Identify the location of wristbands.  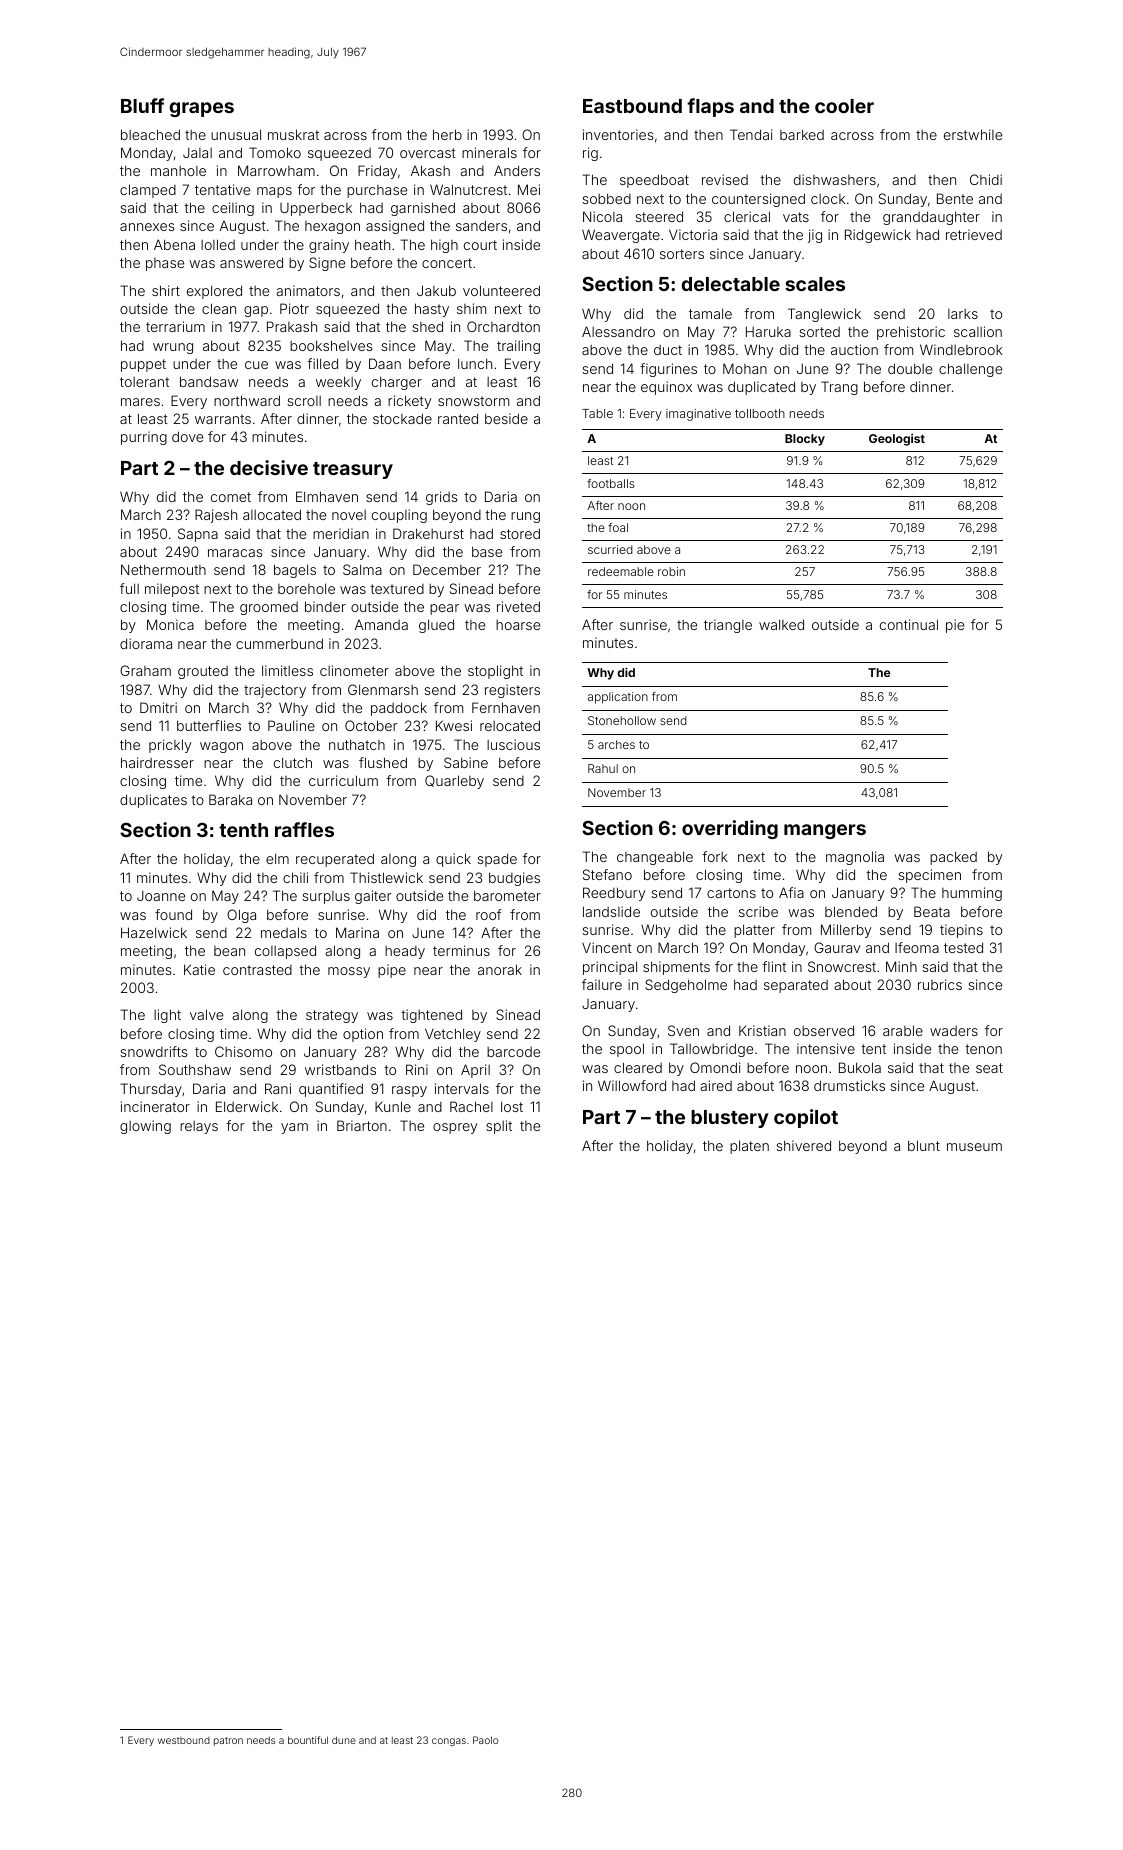
(340, 1069).
